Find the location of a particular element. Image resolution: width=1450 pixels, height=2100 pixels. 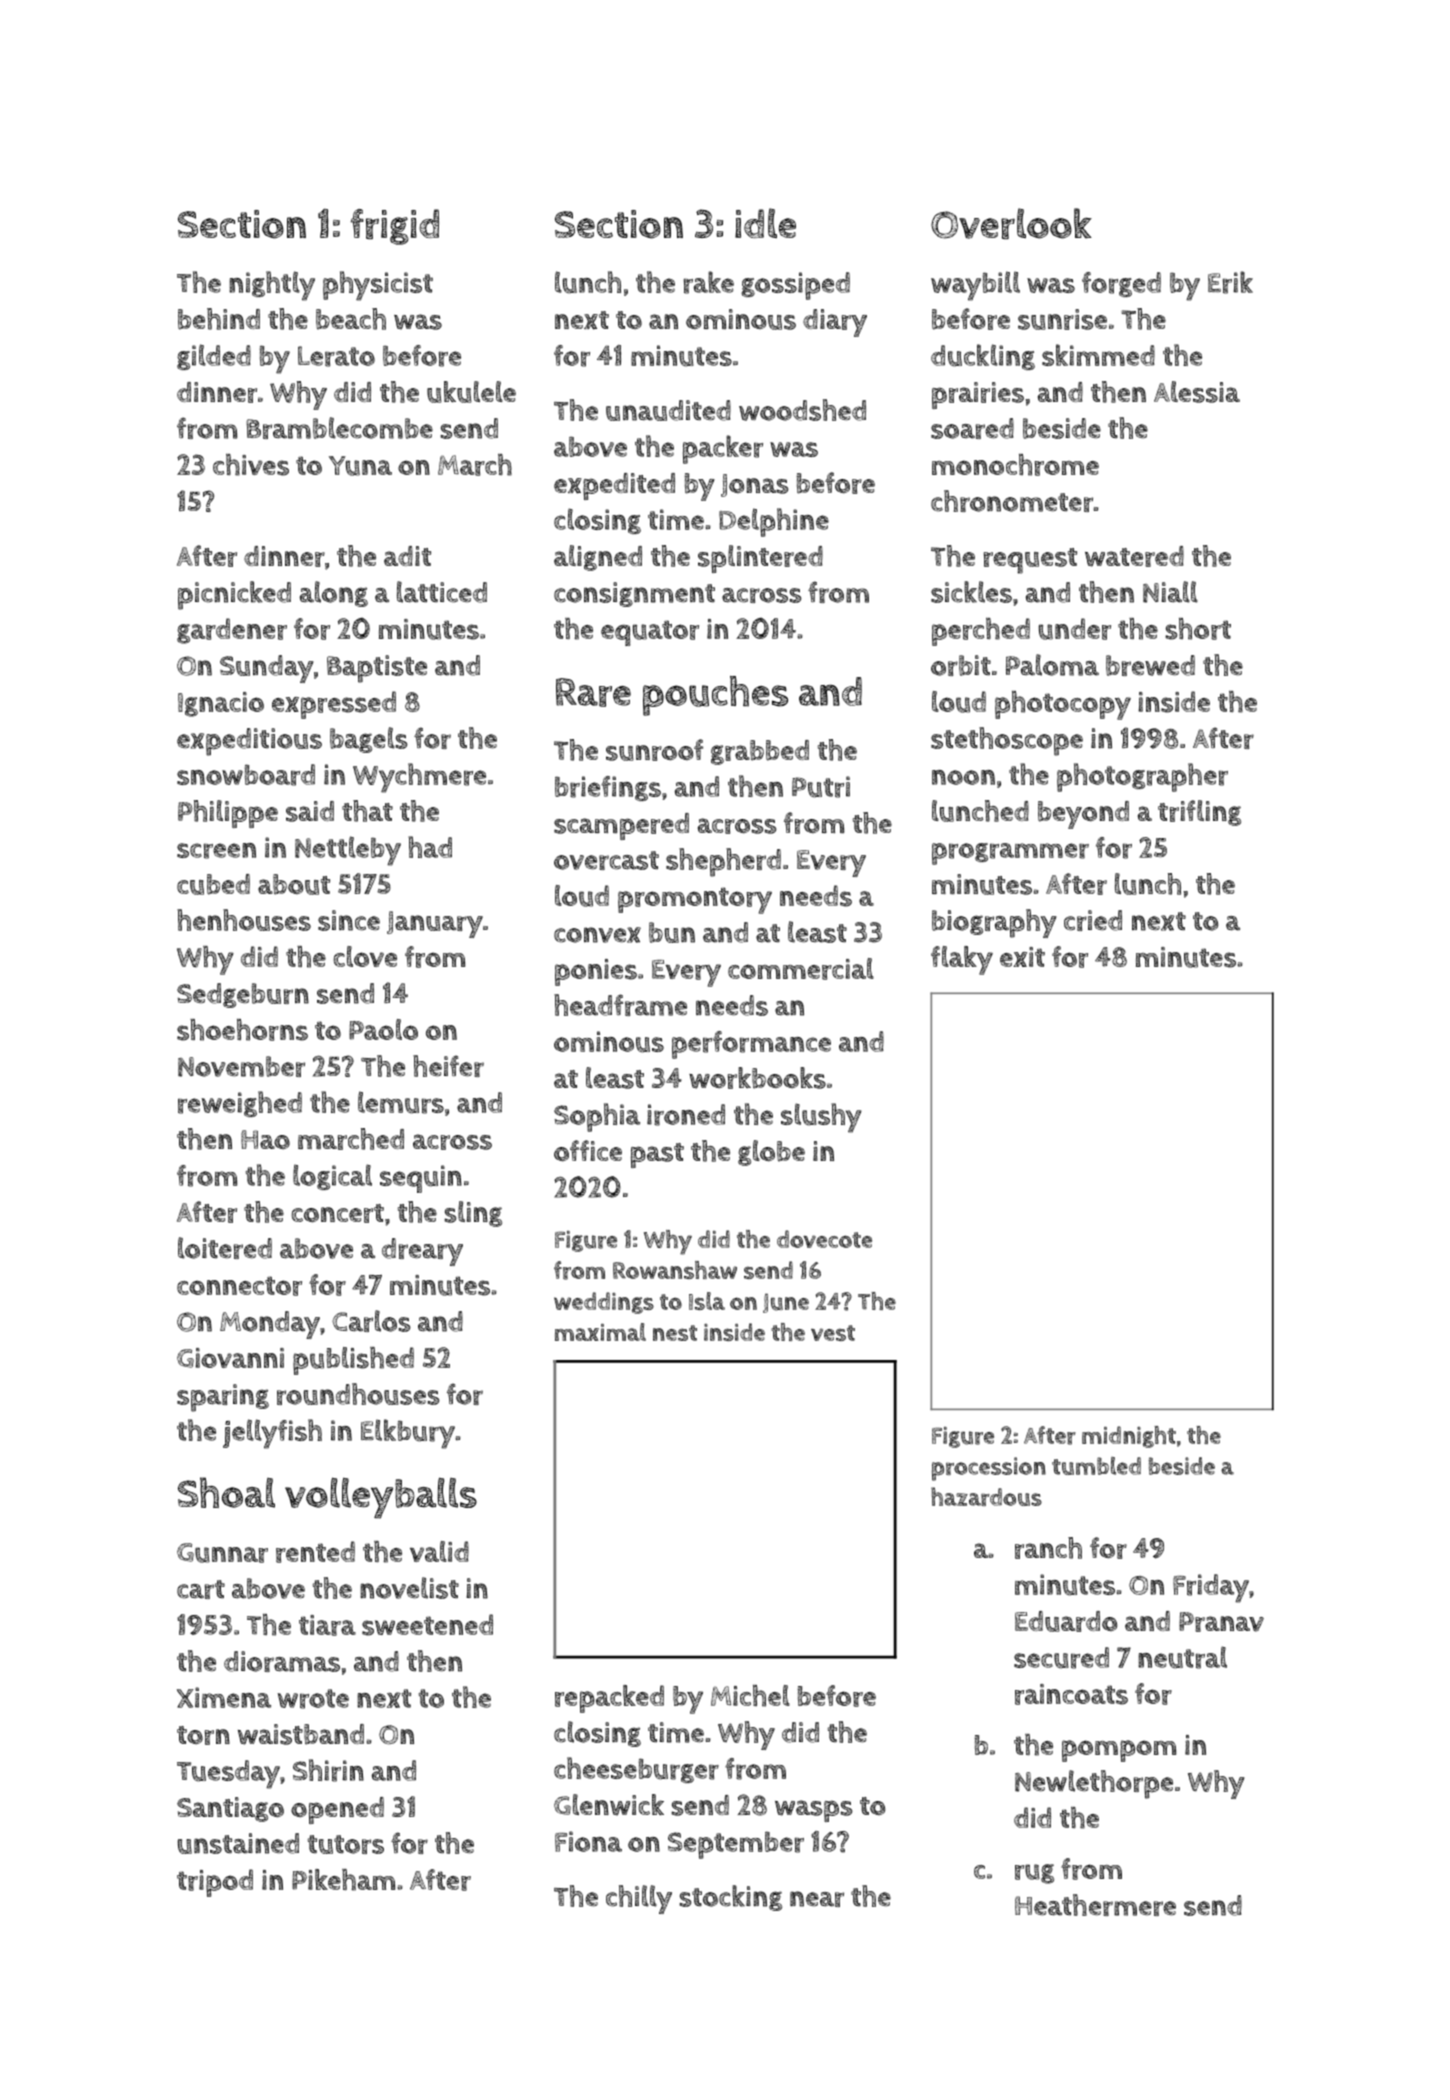

vest is located at coordinates (833, 1333).
